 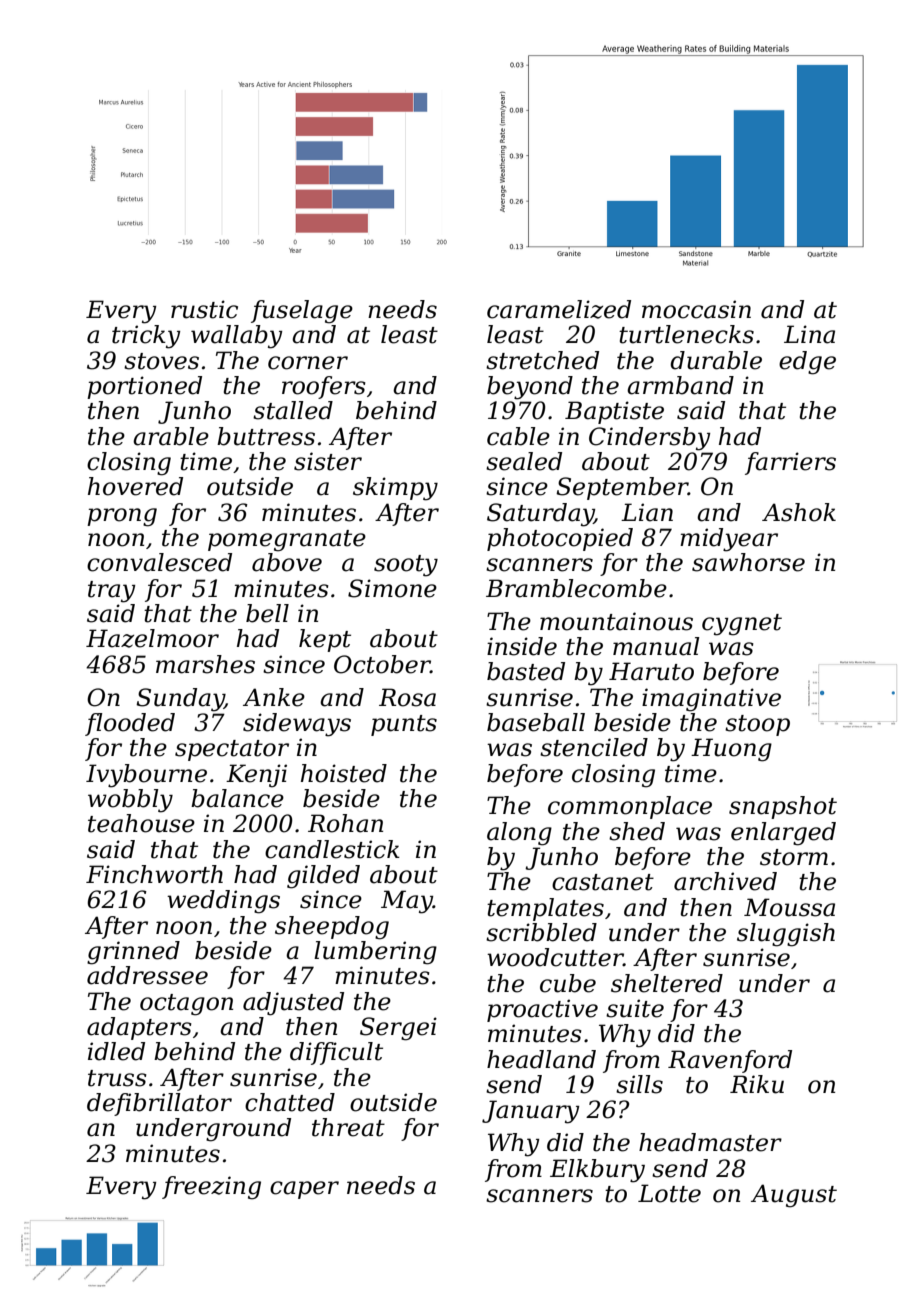 What do you see at coordinates (757, 725) in the screenshot?
I see `stoop` at bounding box center [757, 725].
